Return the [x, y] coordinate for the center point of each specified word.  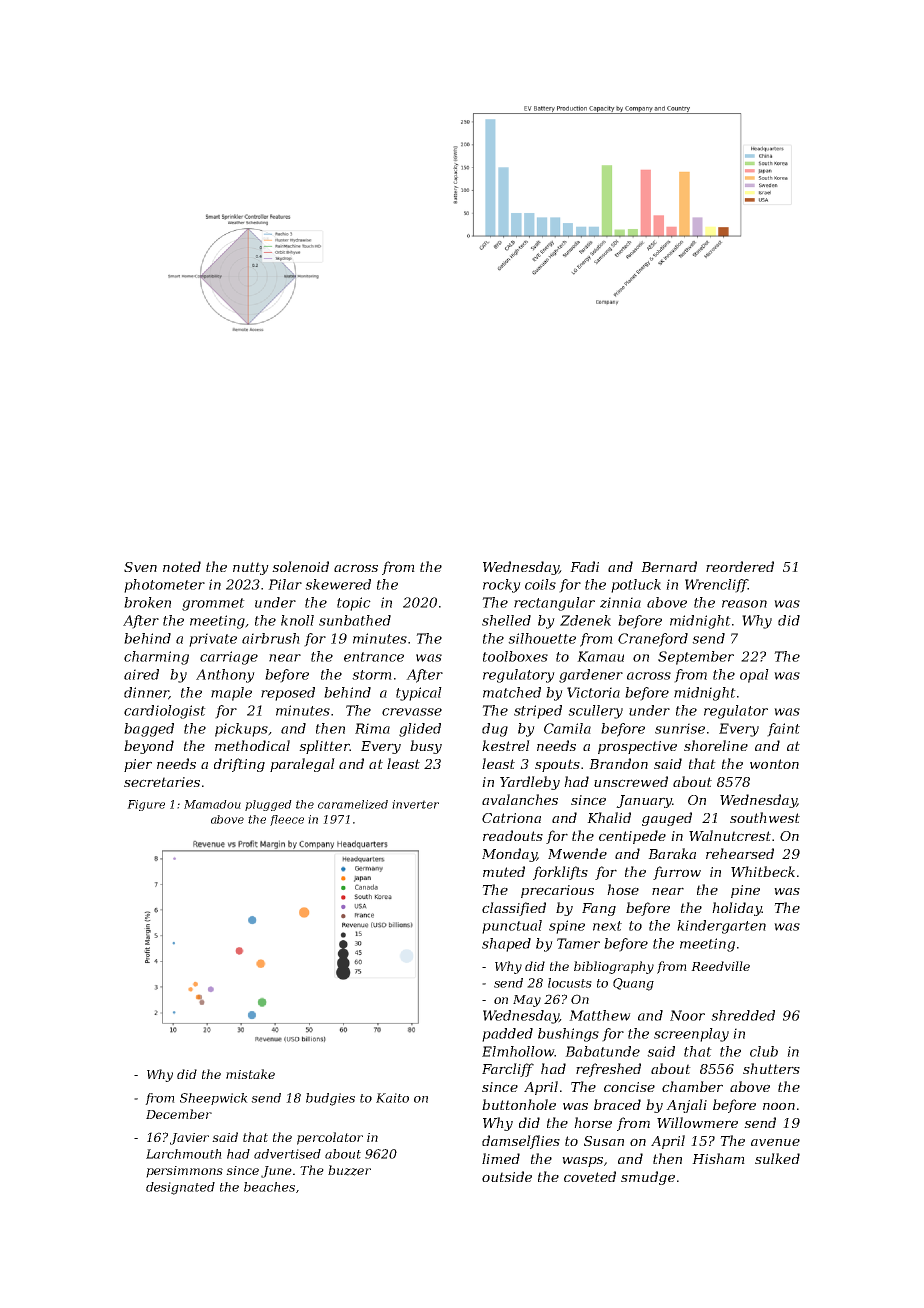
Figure [146, 805]
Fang [599, 909]
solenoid [300, 566]
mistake [250, 1074]
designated [180, 1188]
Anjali [686, 1106]
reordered [740, 566]
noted [182, 566]
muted [504, 871]
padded [507, 1035]
